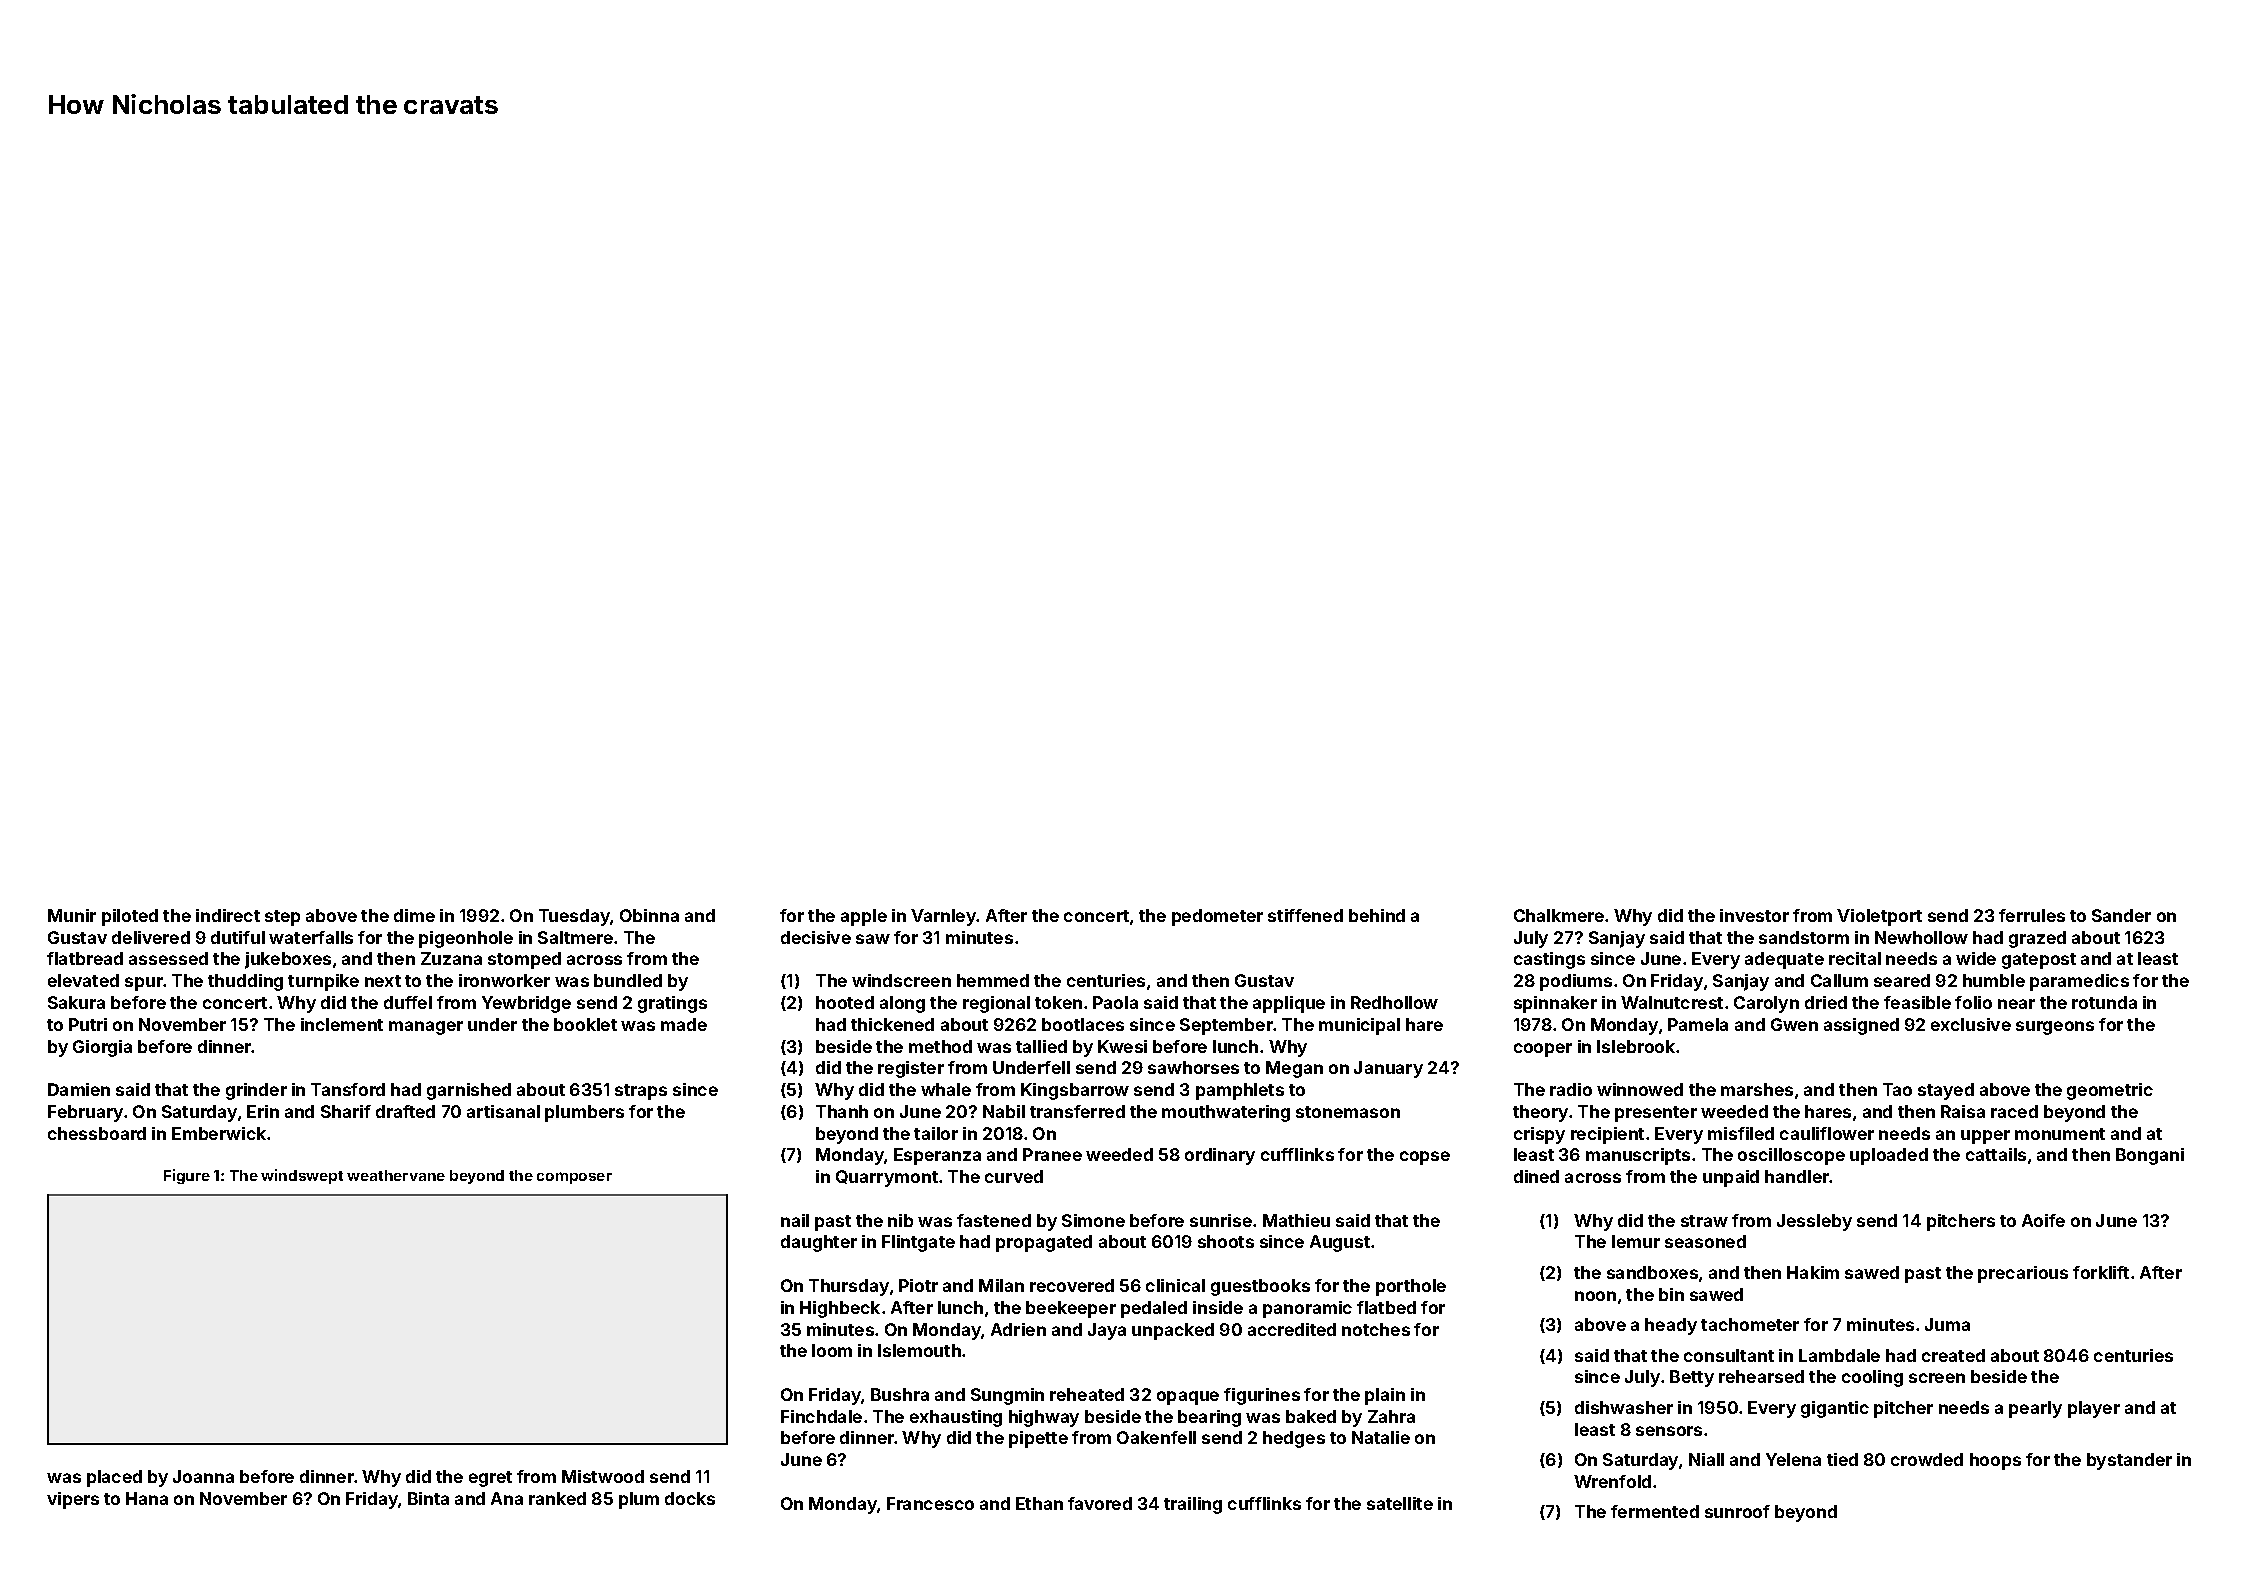  I want to click on Joanna, so click(203, 1476).
